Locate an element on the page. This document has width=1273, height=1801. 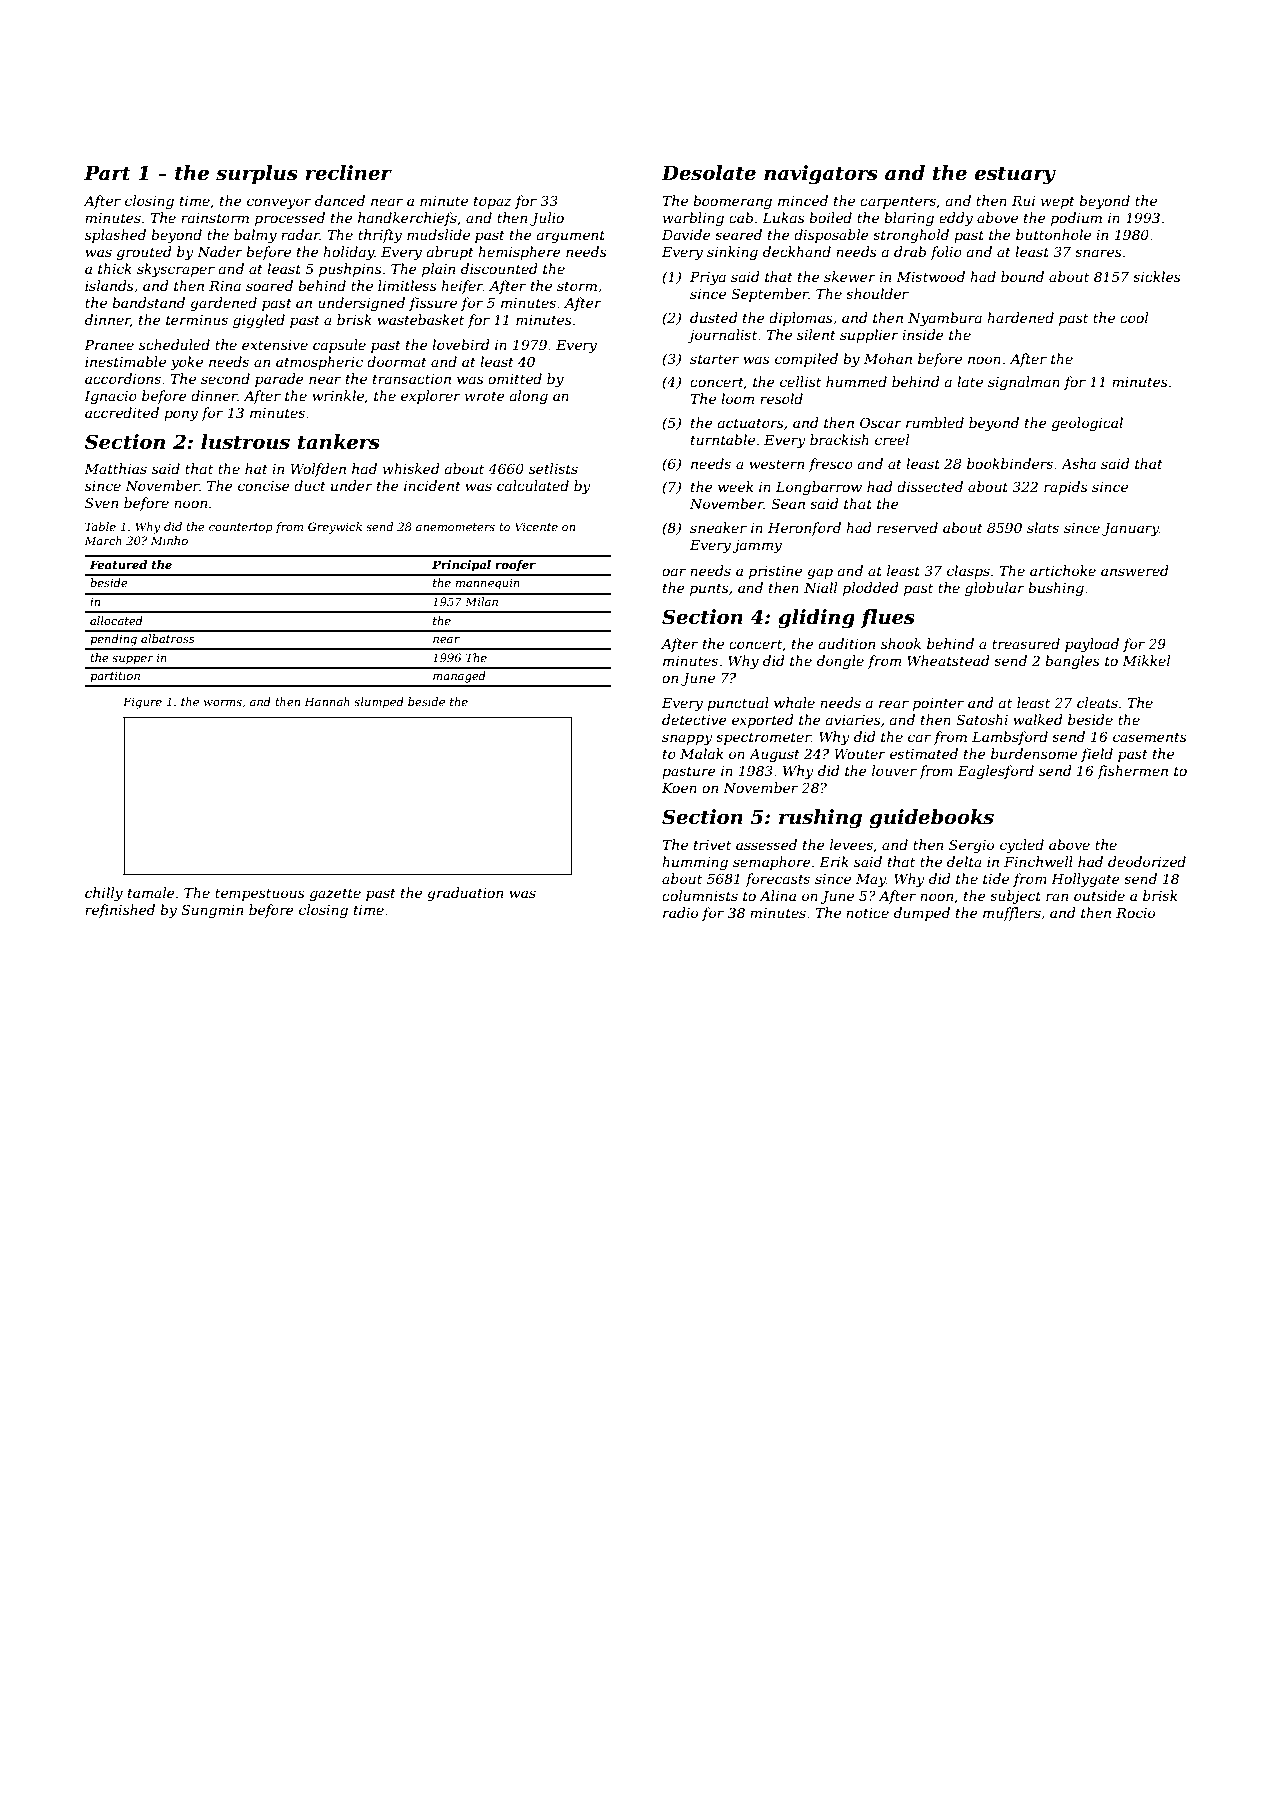
Hannah is located at coordinates (327, 701).
